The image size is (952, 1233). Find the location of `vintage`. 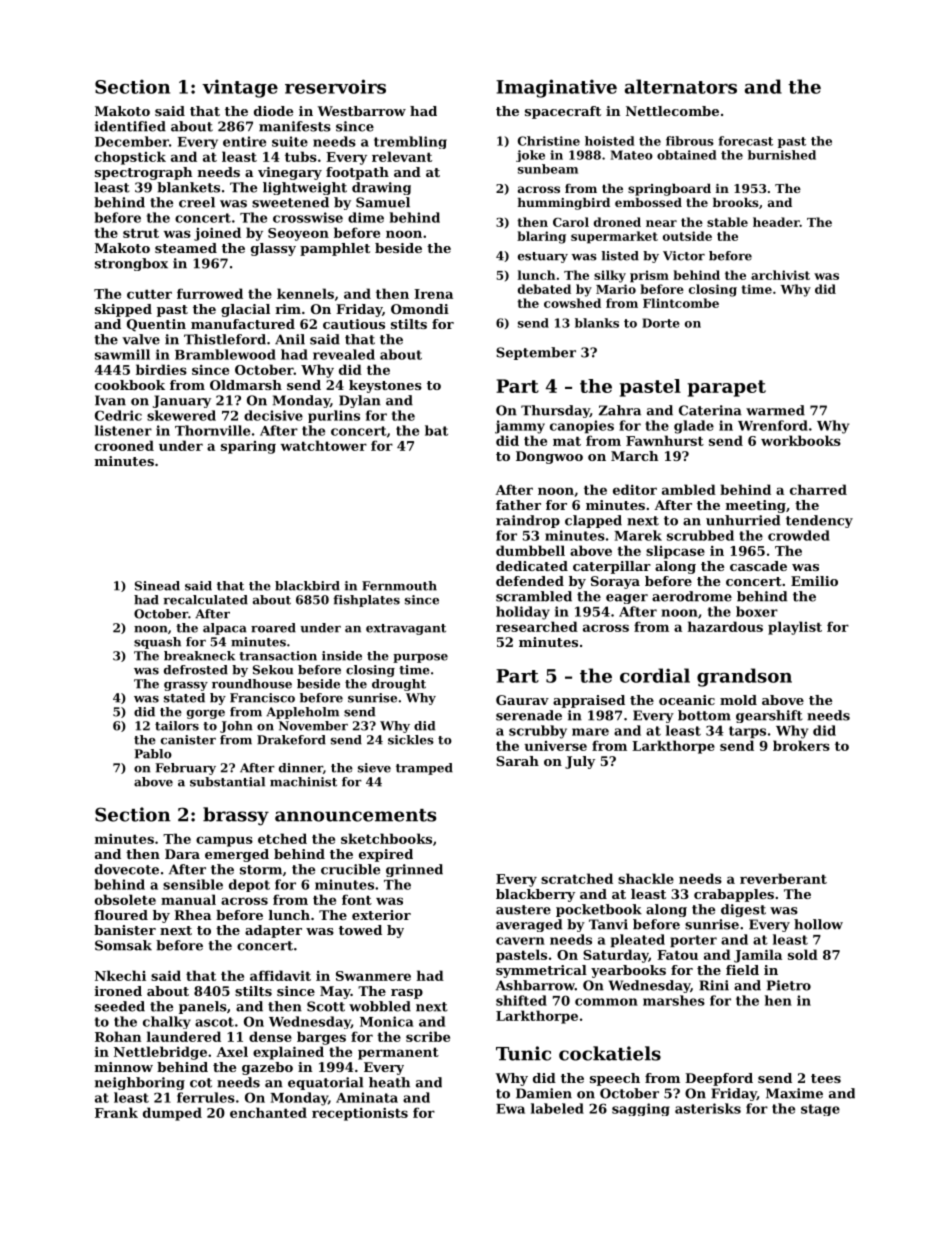

vintage is located at coordinates (240, 88).
